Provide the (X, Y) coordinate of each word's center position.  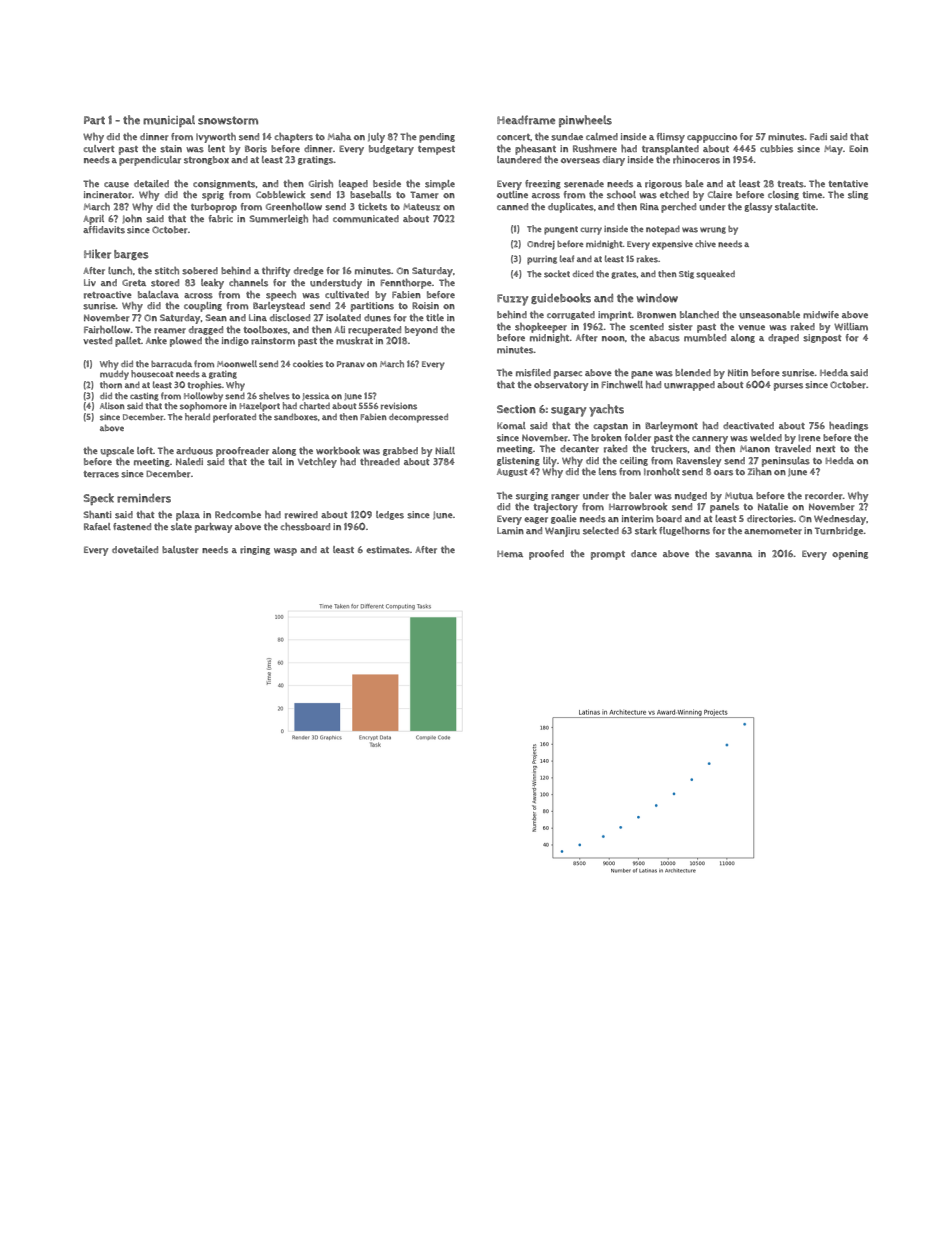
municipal (169, 121)
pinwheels (585, 121)
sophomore (203, 407)
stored (165, 283)
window (657, 298)
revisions (399, 406)
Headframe (526, 120)
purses (788, 387)
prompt (608, 555)
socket (557, 274)
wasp (285, 552)
